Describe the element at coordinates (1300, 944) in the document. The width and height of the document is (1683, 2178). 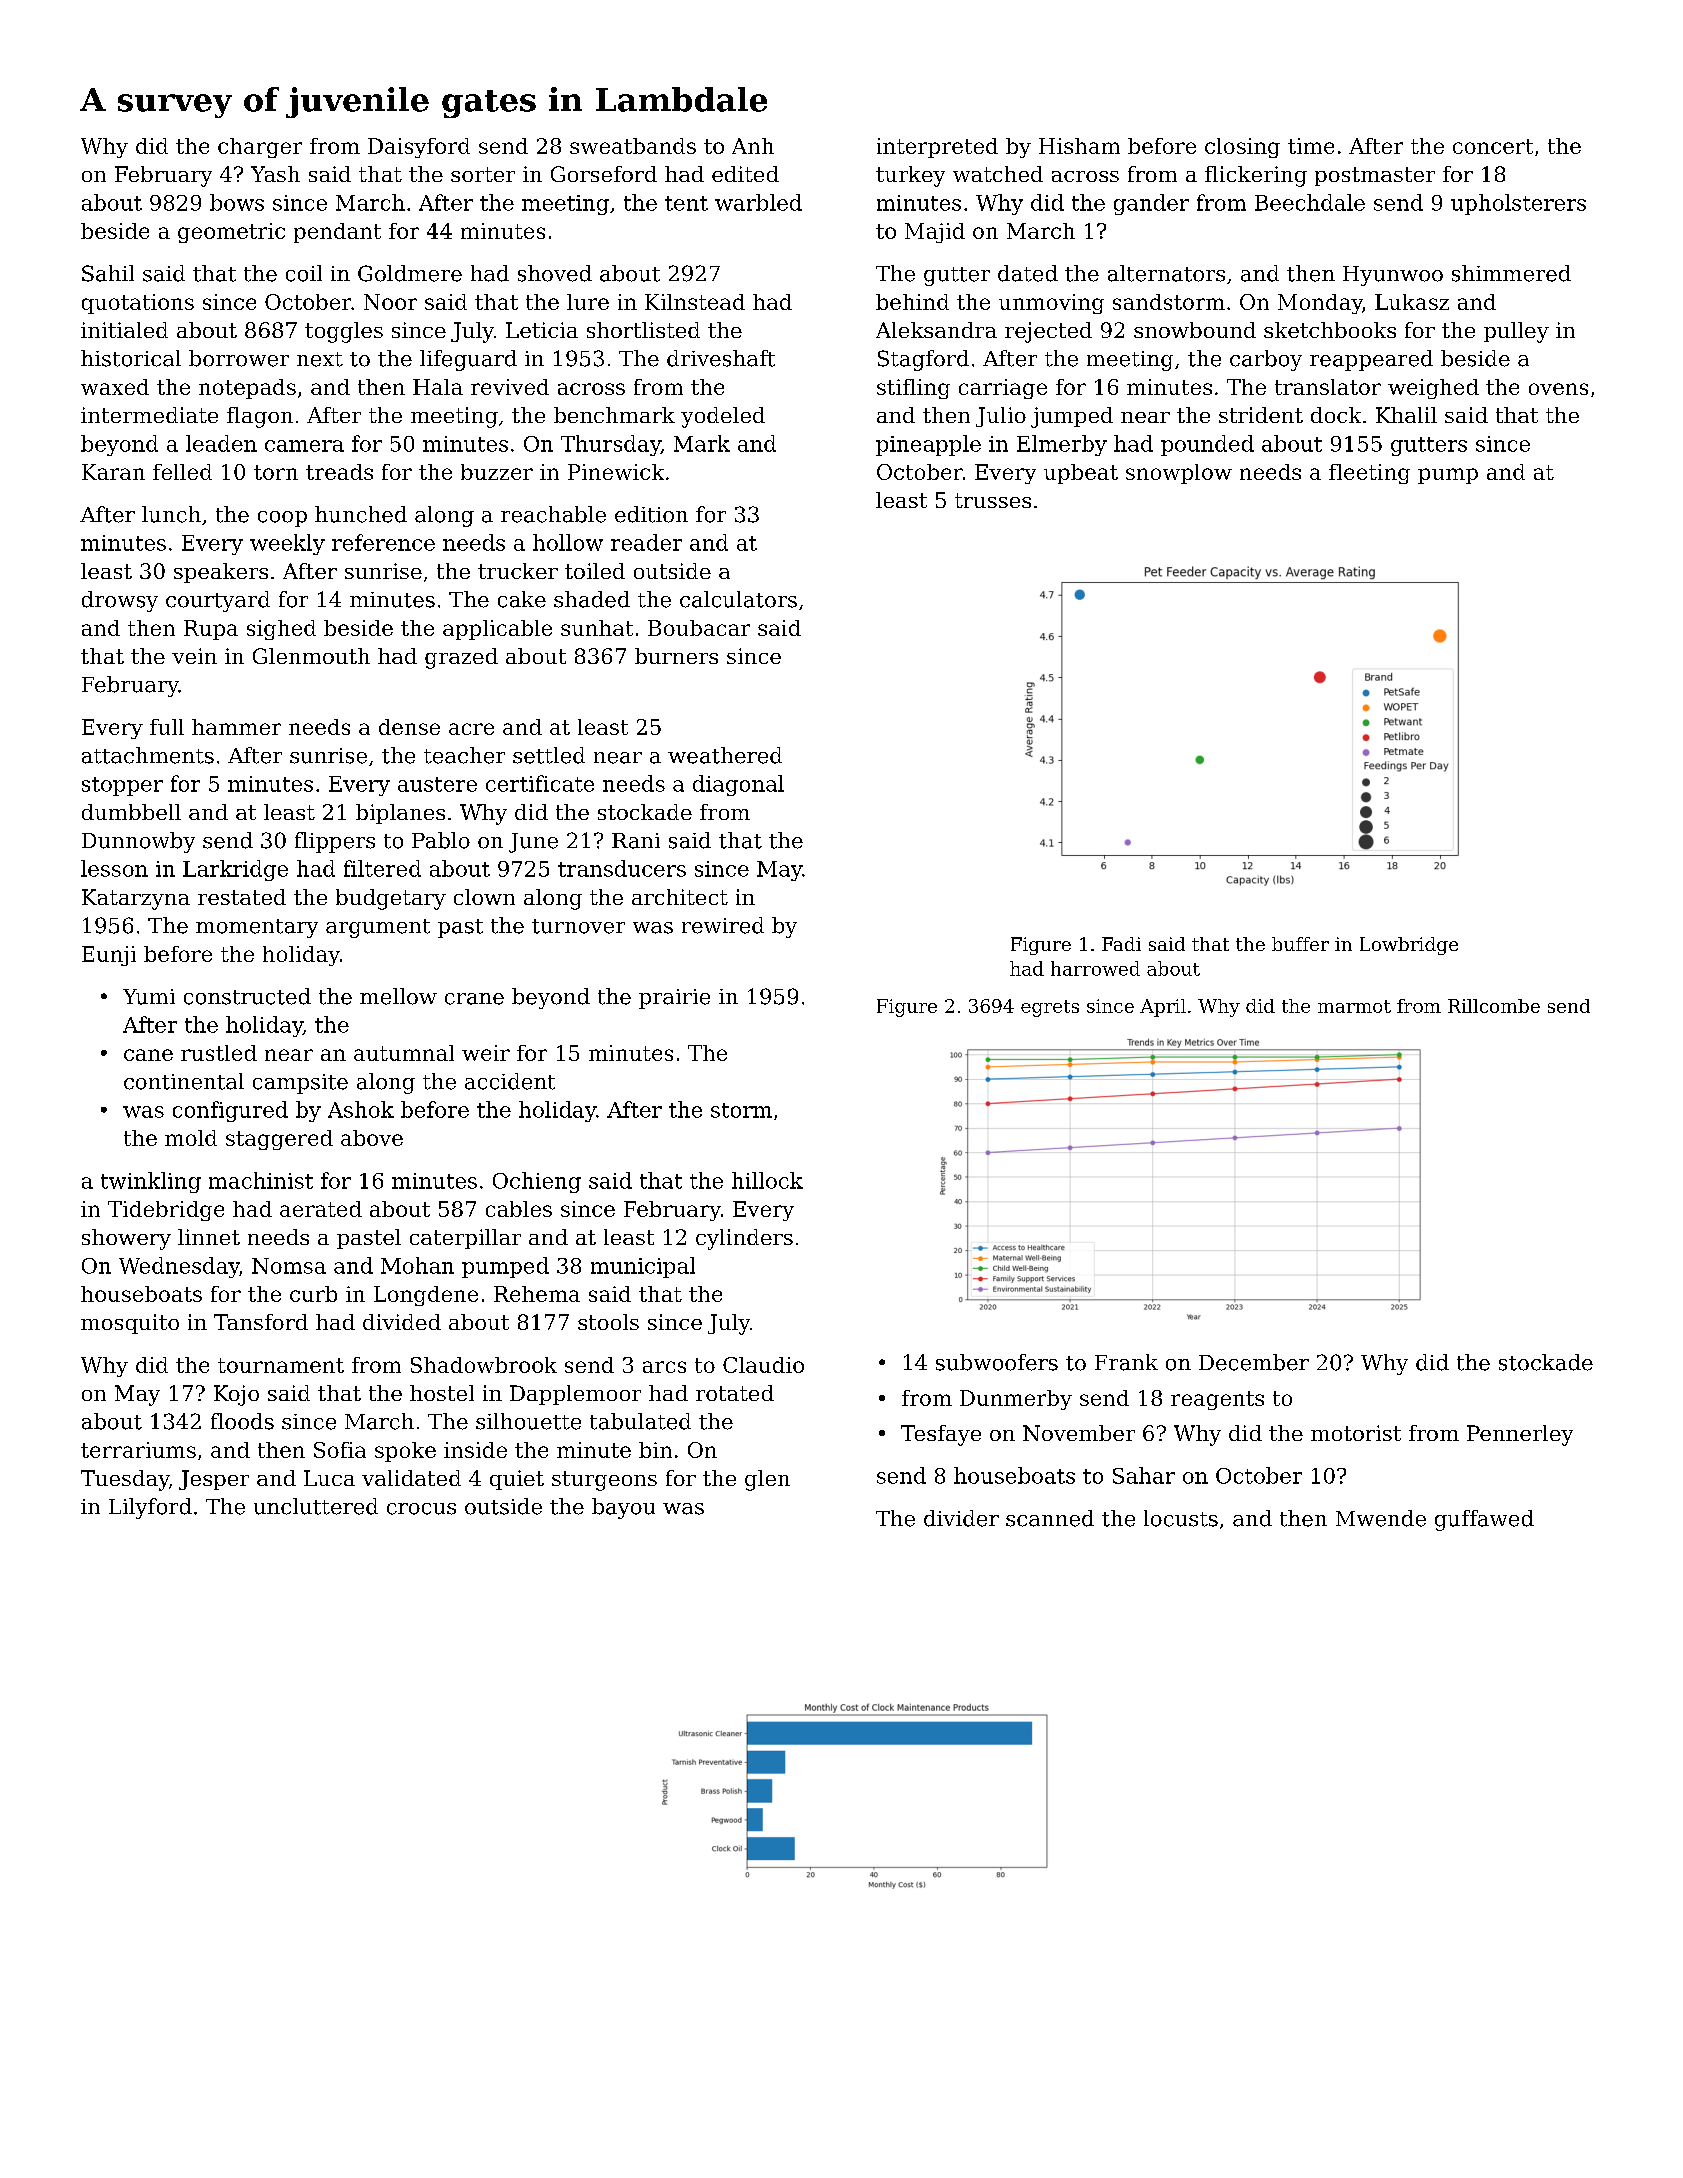
I see `buffer` at that location.
